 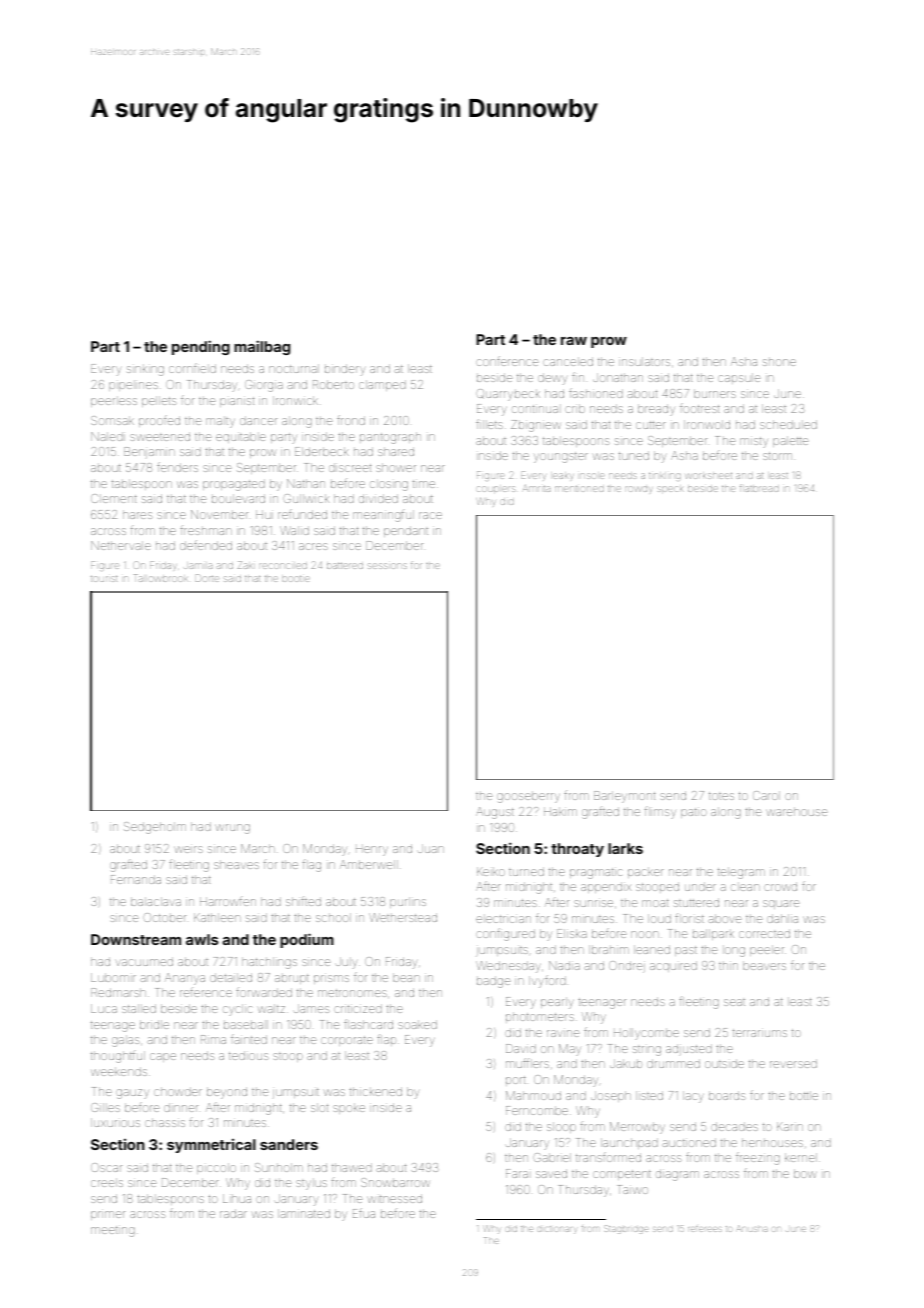 I want to click on radar, so click(x=233, y=1213).
